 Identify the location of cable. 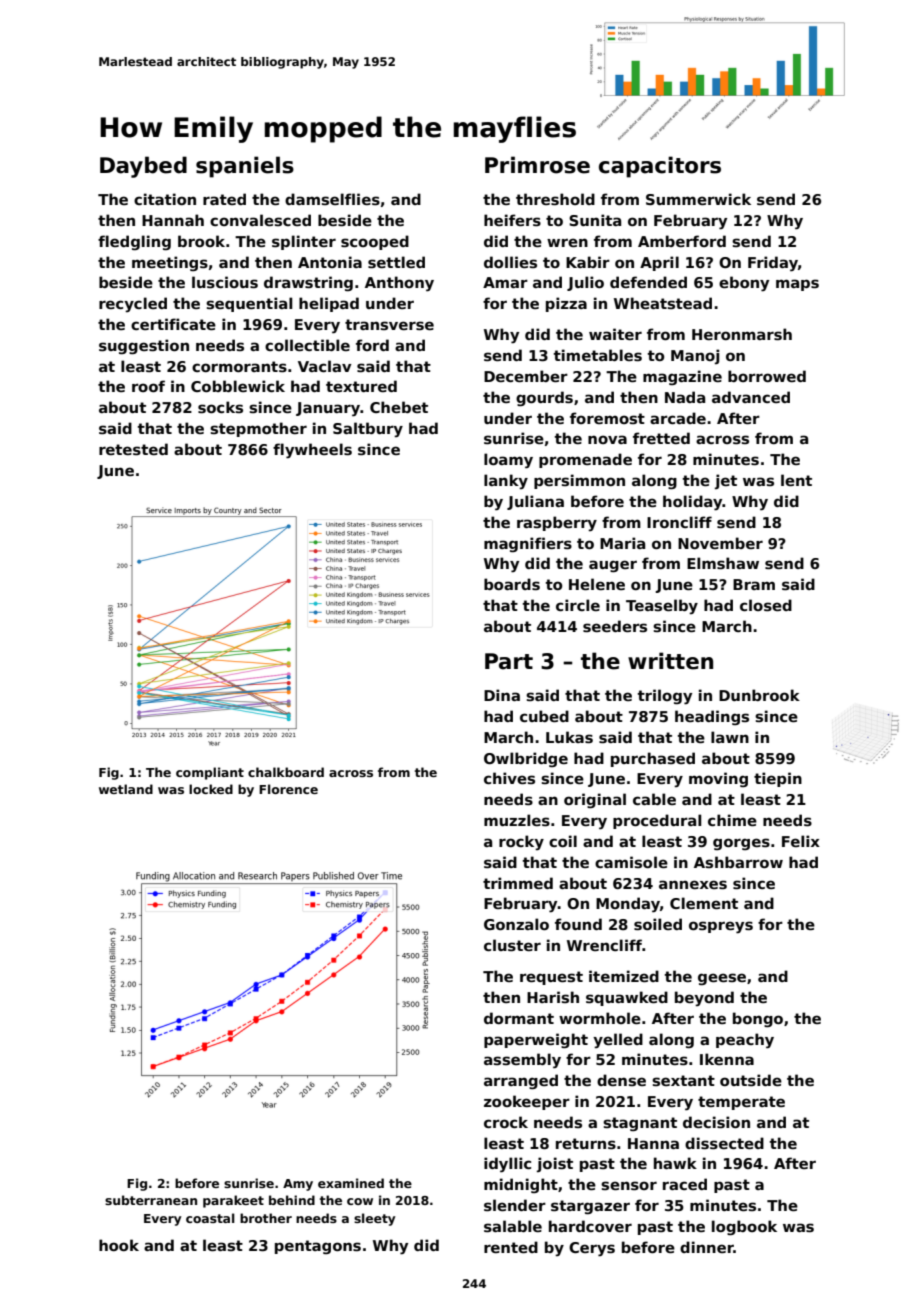
(654, 799).
